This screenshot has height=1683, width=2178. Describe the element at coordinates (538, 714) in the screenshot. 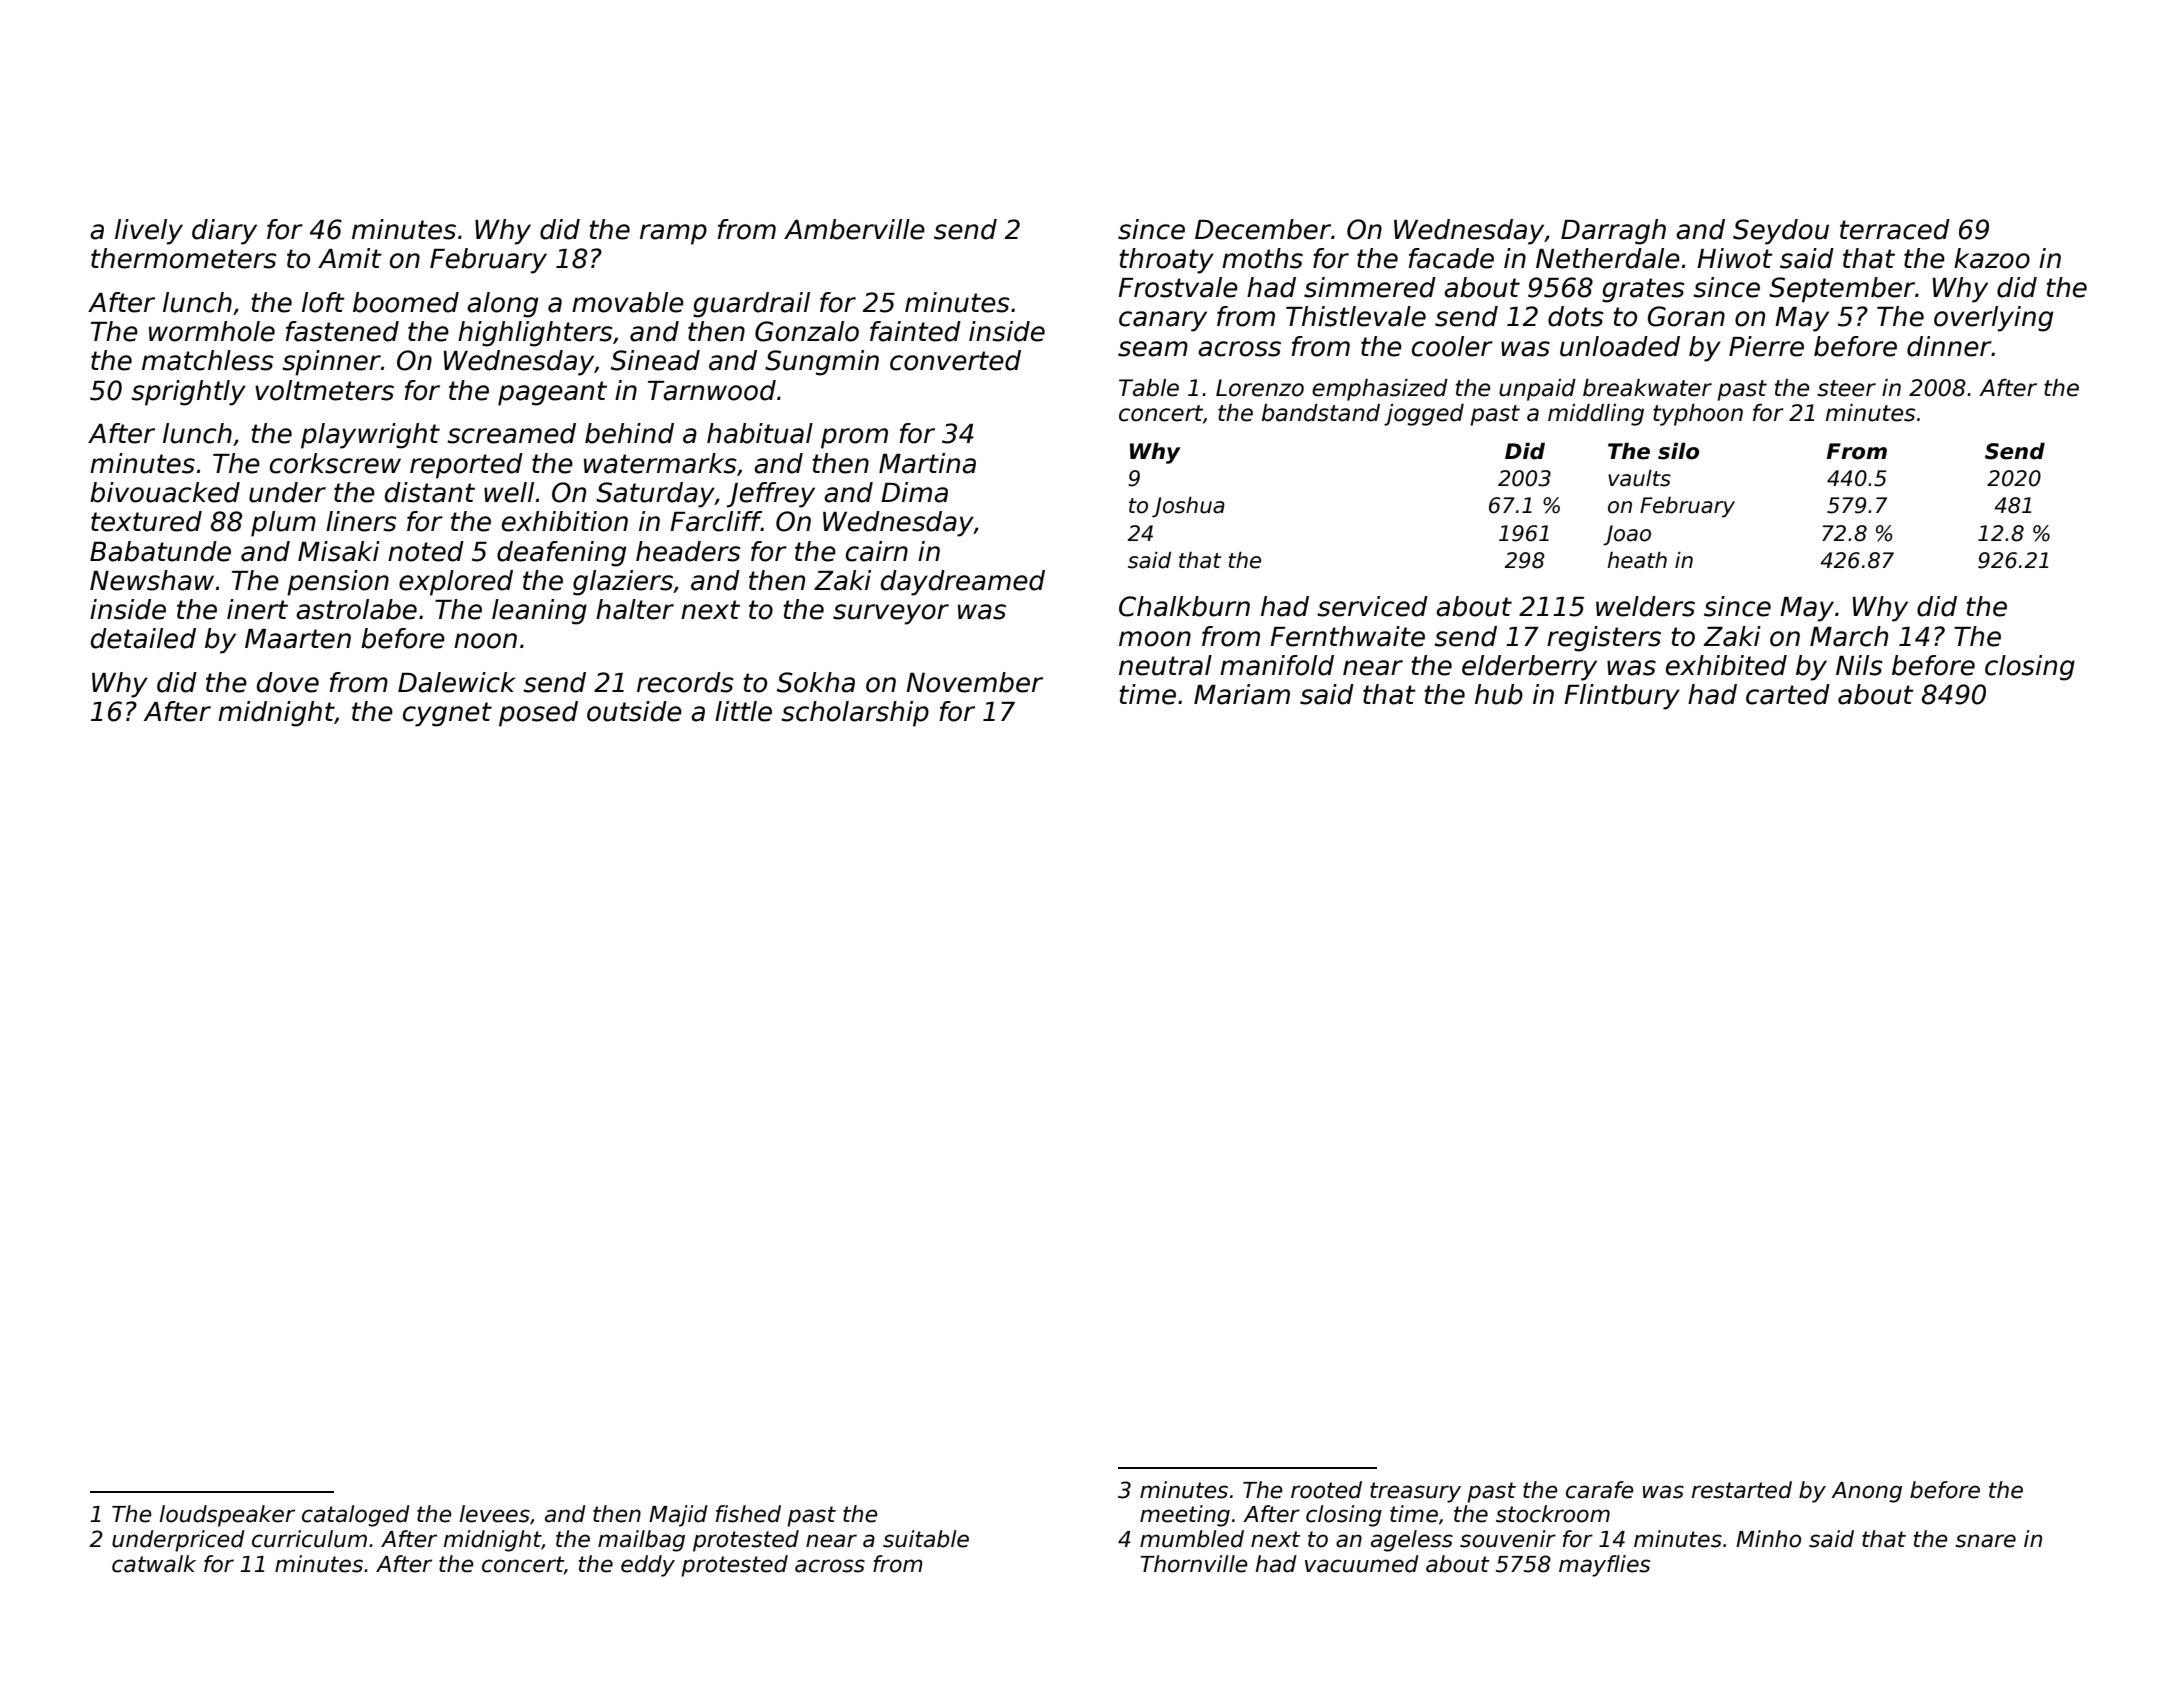

I see `posed` at that location.
